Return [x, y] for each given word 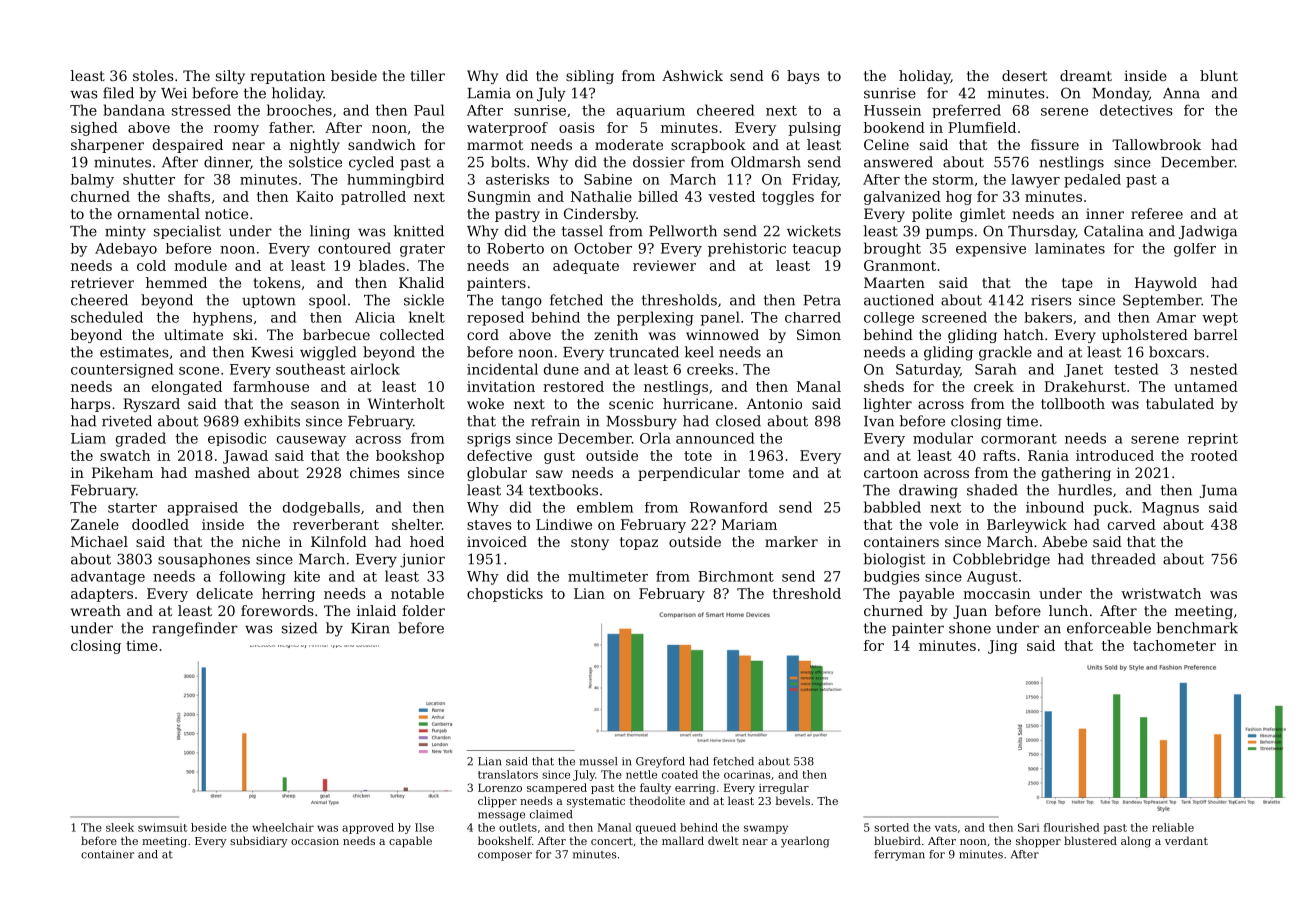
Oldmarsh [766, 162]
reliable [1173, 827]
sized [299, 628]
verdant [1186, 840]
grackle [1005, 353]
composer [505, 856]
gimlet [982, 215]
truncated [644, 352]
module [200, 265]
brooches [299, 110]
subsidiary [259, 842]
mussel [598, 761]
